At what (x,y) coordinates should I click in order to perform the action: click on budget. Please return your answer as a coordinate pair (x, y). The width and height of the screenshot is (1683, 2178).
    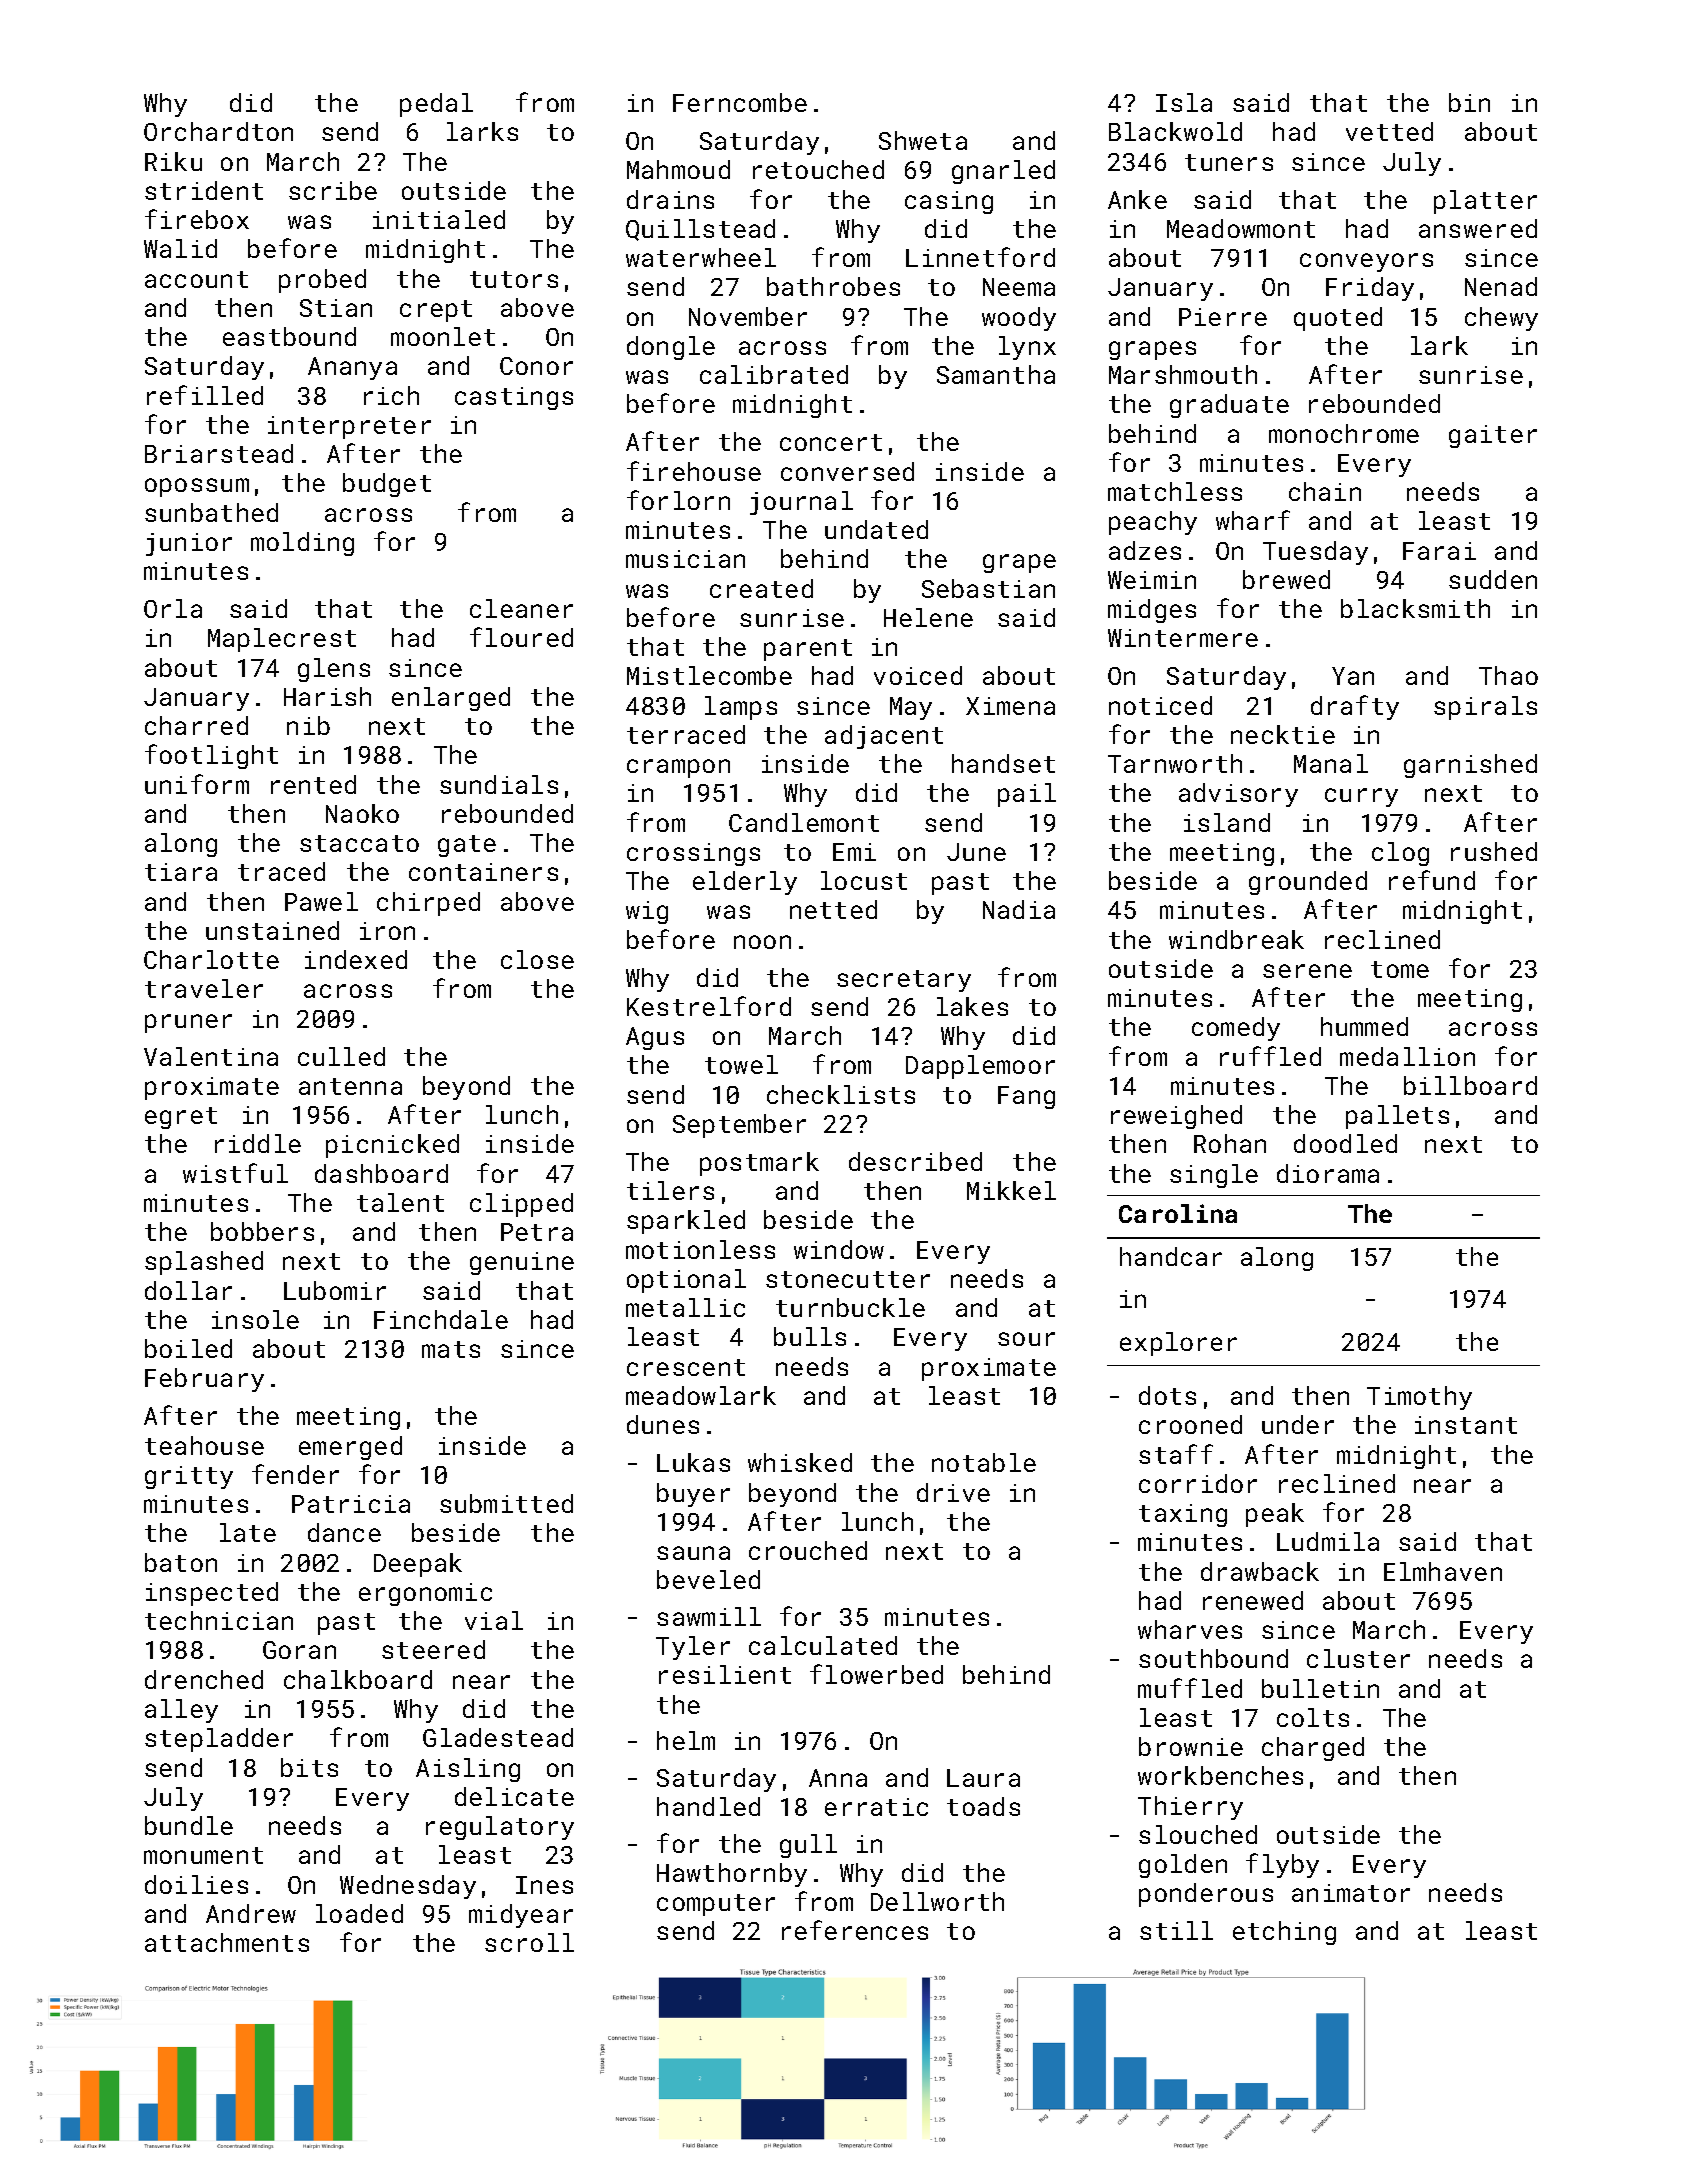
    Looking at the image, I should click on (387, 485).
